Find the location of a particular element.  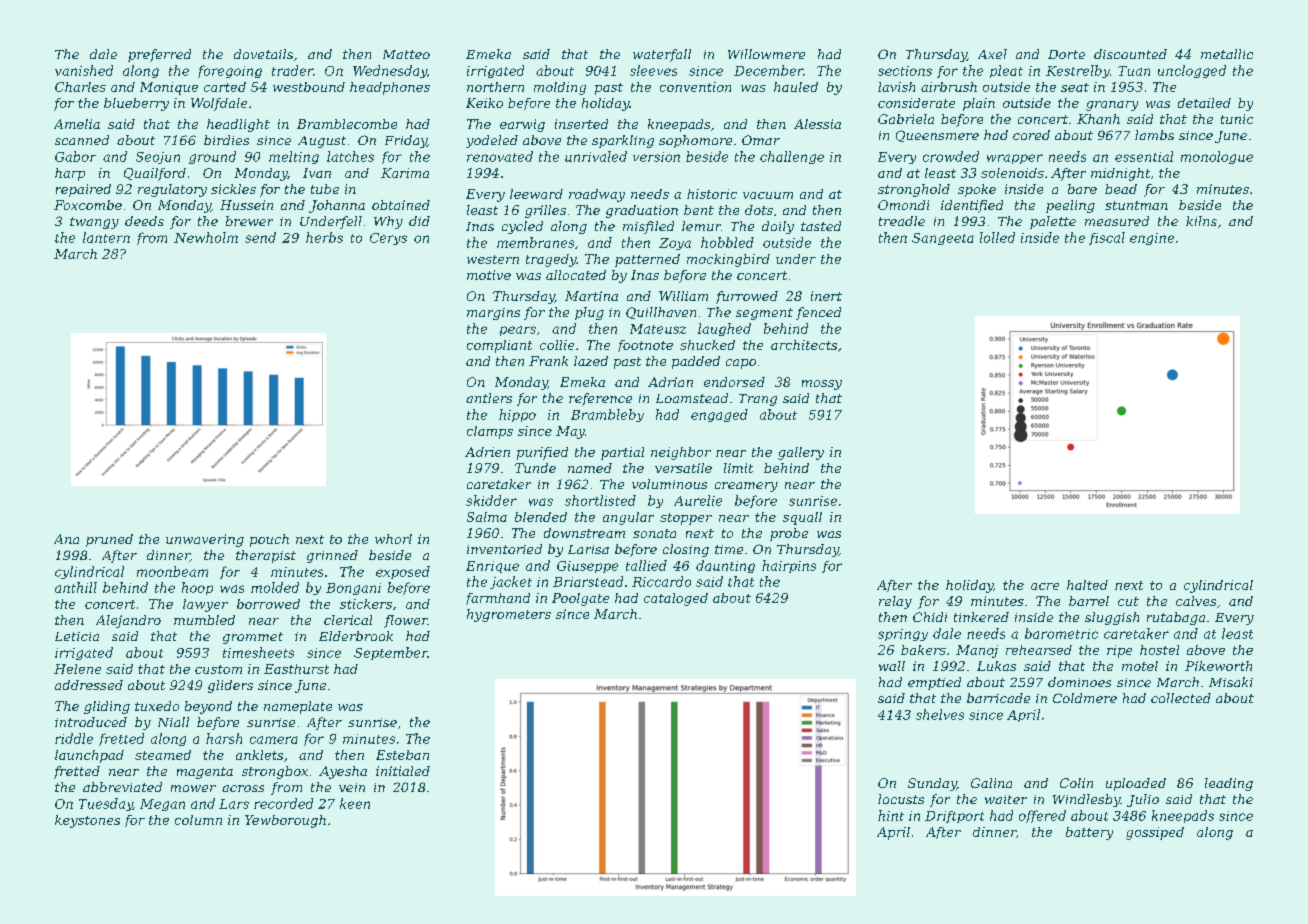

Johanna is located at coordinates (337, 206).
